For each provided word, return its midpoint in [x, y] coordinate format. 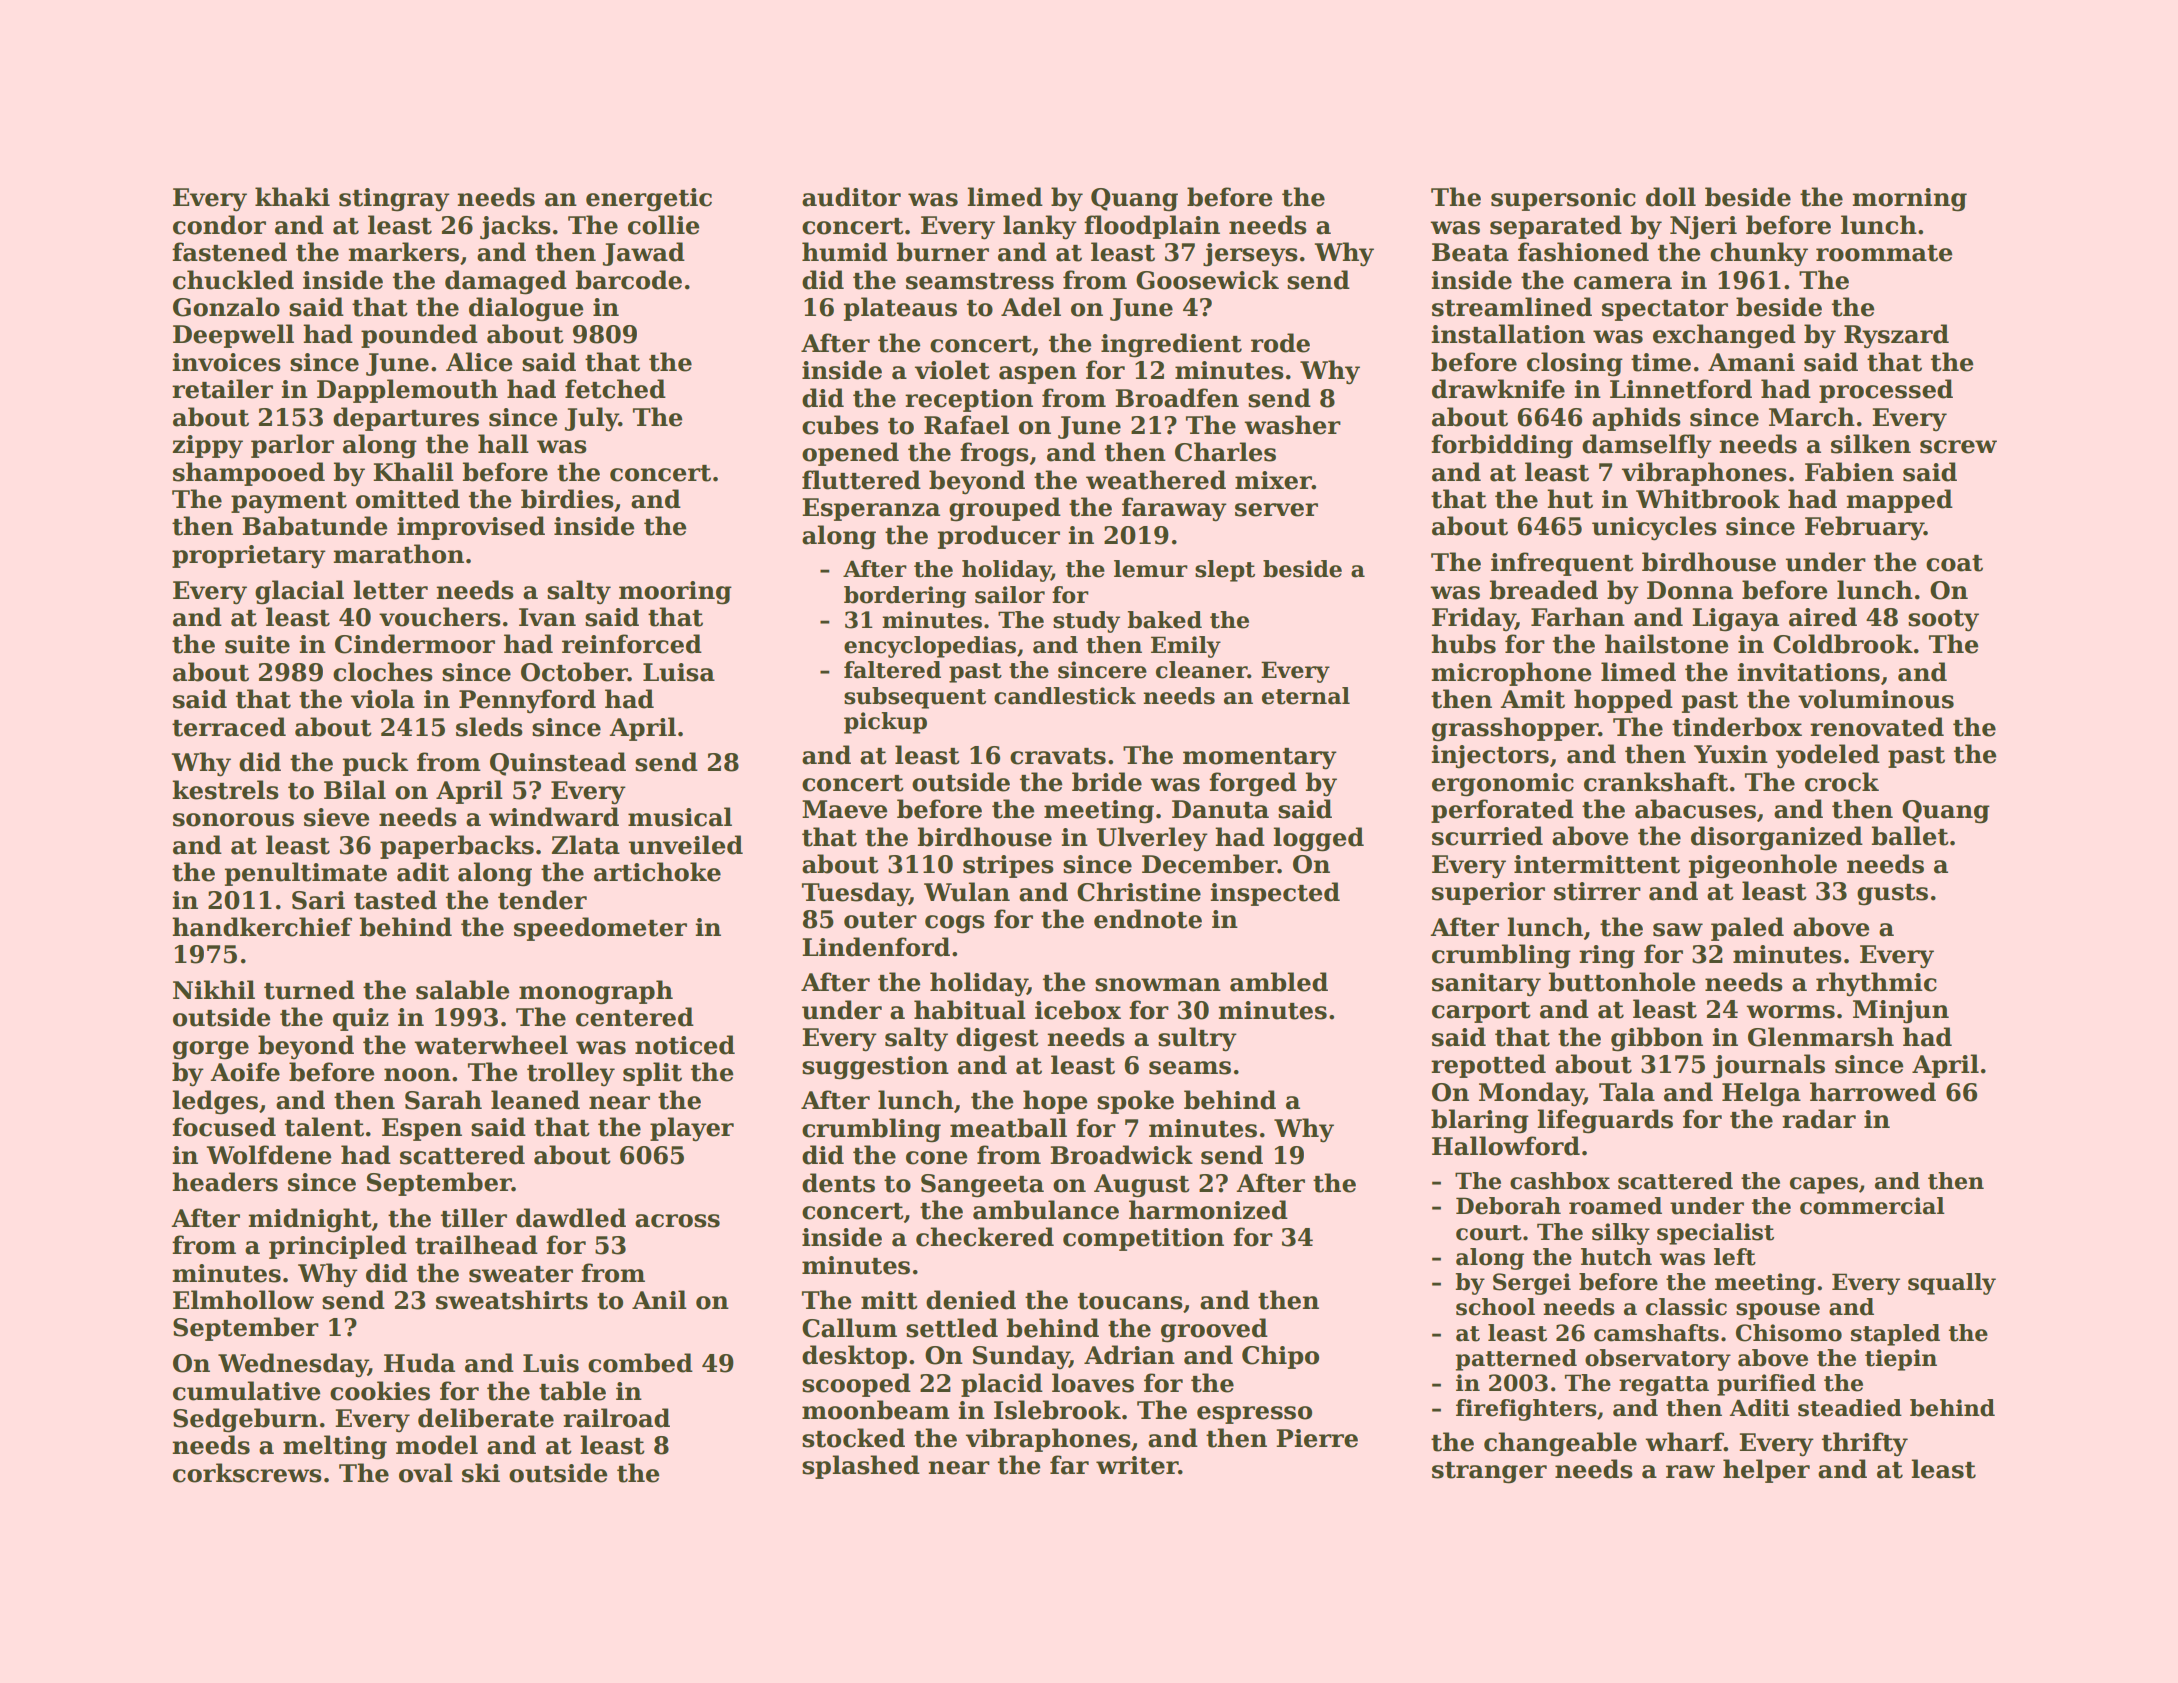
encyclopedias [930, 647]
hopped [1623, 701]
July [592, 419]
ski [481, 1473]
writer [1137, 1465]
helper [1766, 1471]
